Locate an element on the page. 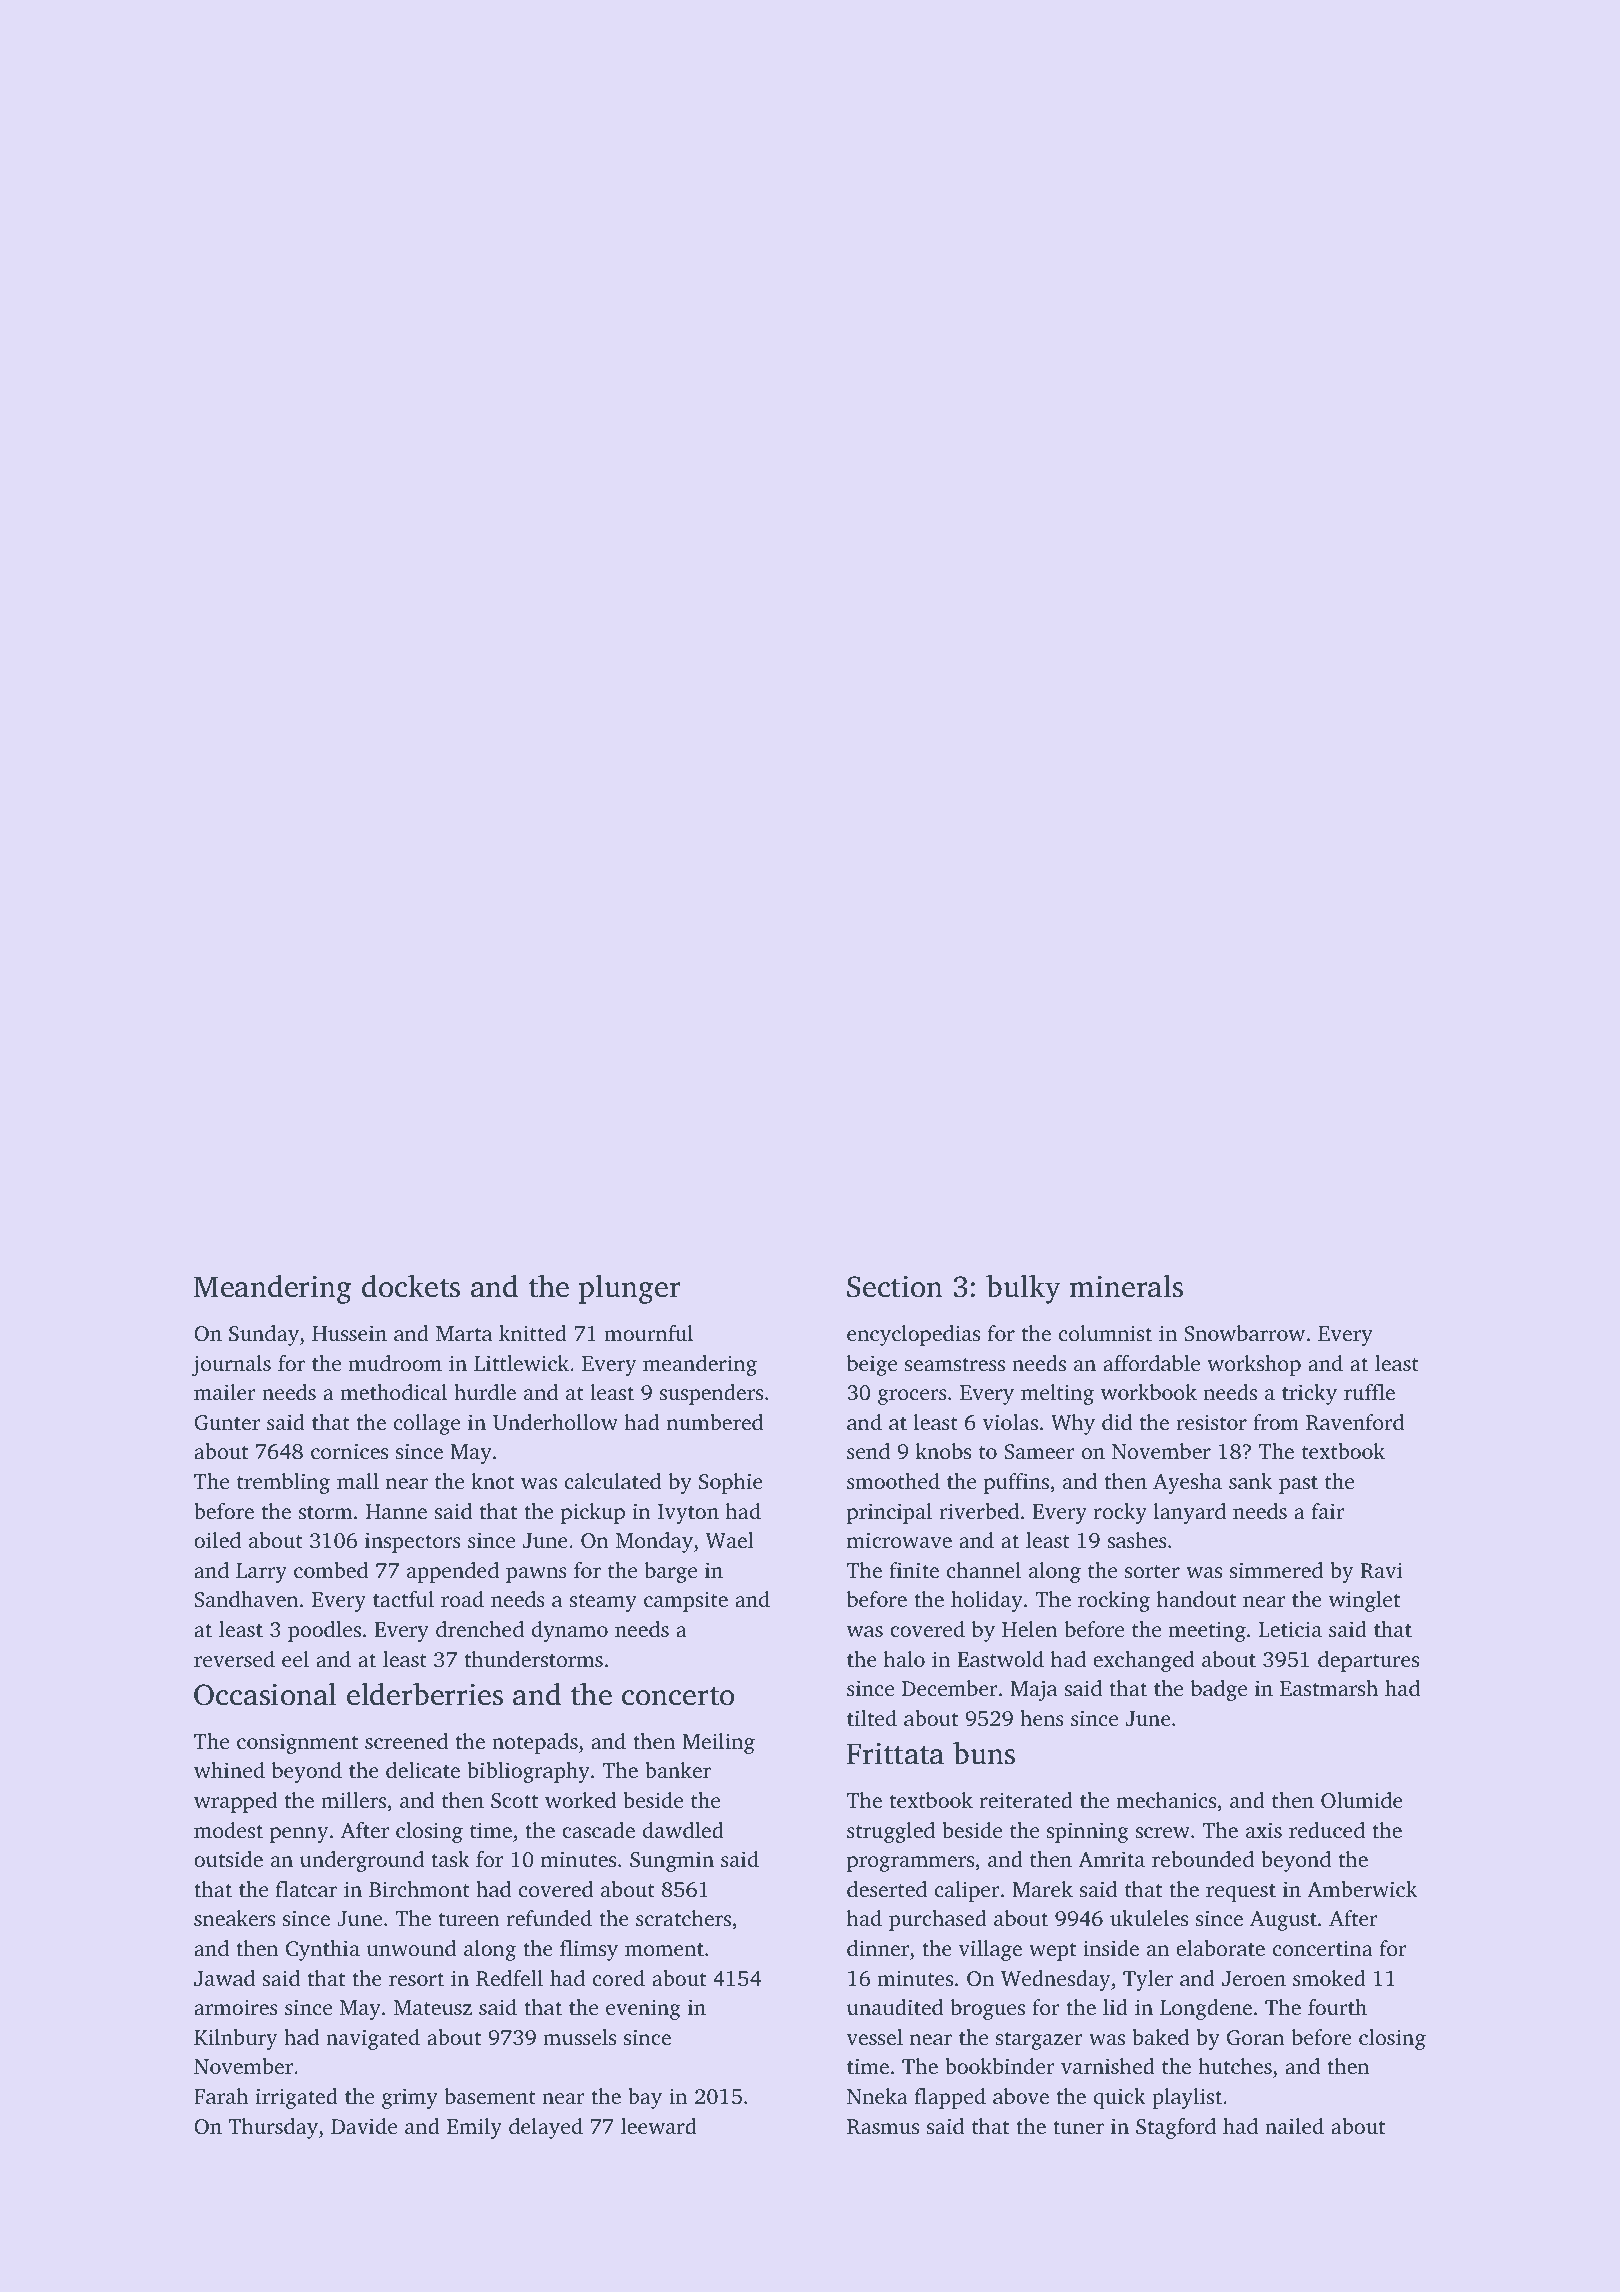 Image resolution: width=1620 pixels, height=2292 pixels. past is located at coordinates (1298, 1485).
